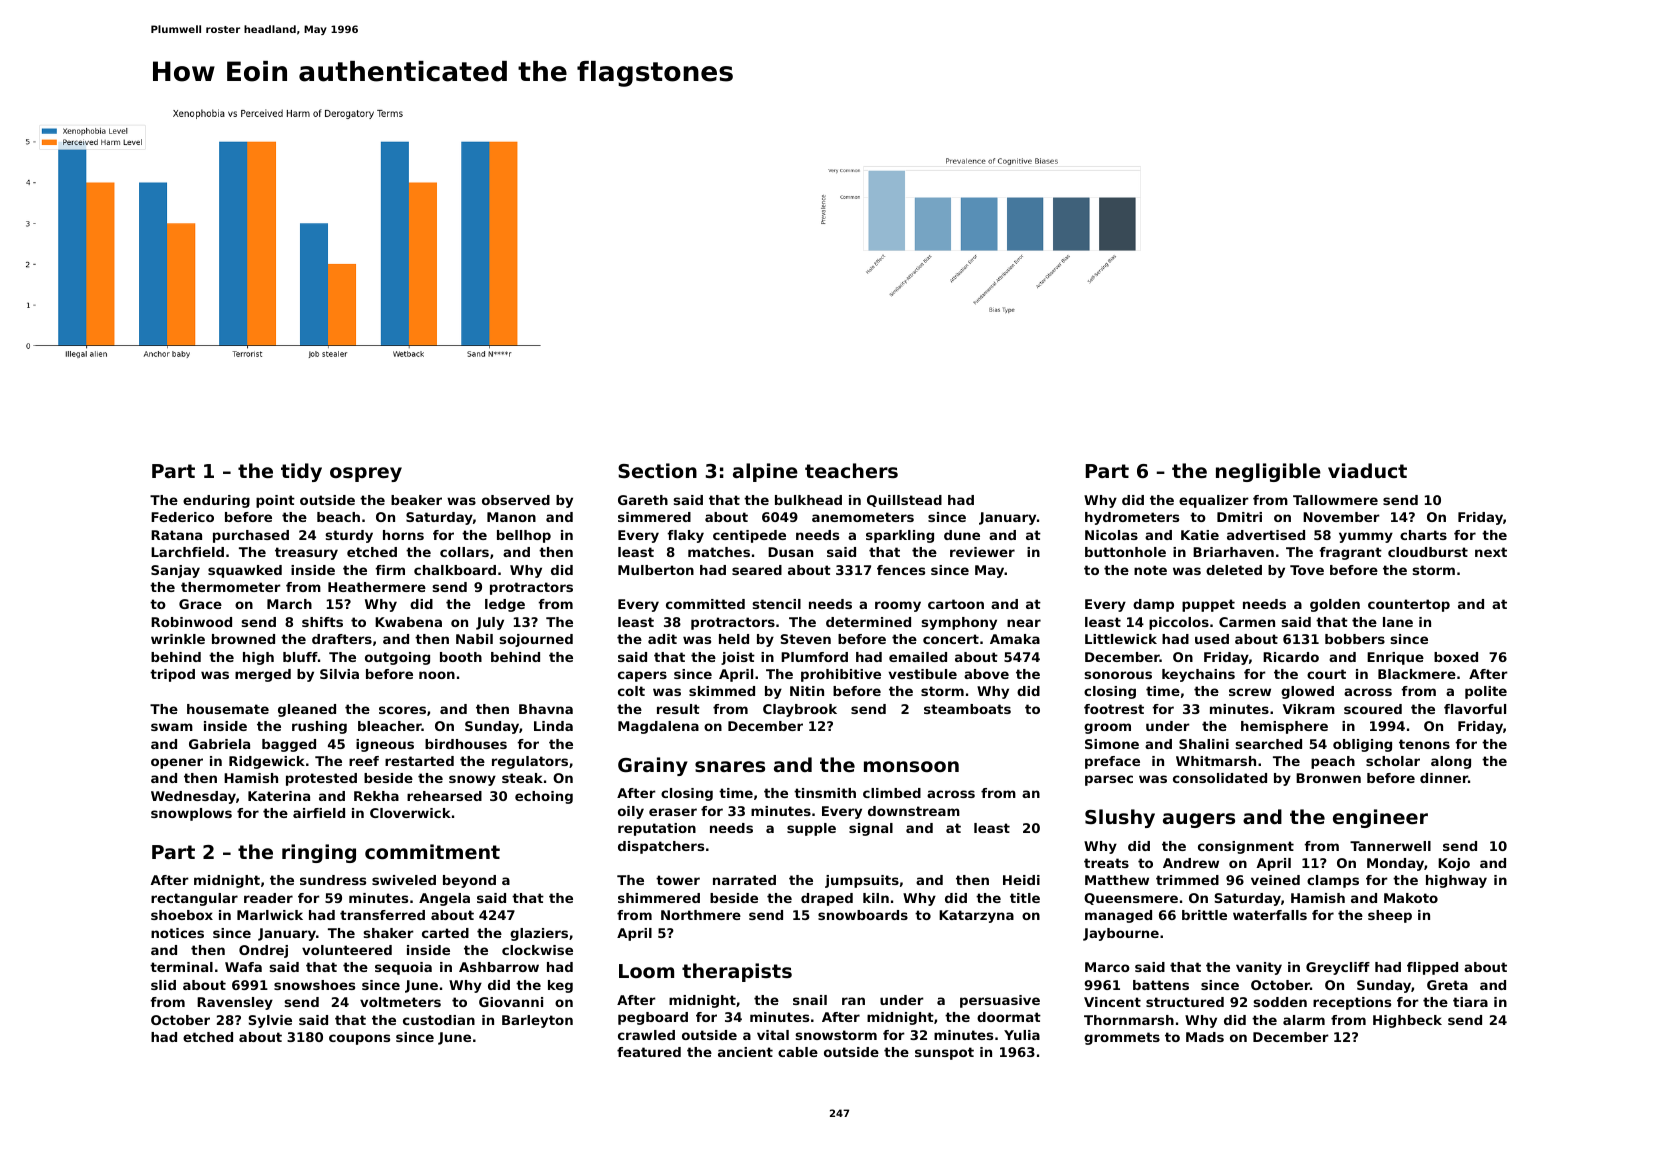 This screenshot has width=1658, height=1172. I want to click on alpine, so click(765, 472).
